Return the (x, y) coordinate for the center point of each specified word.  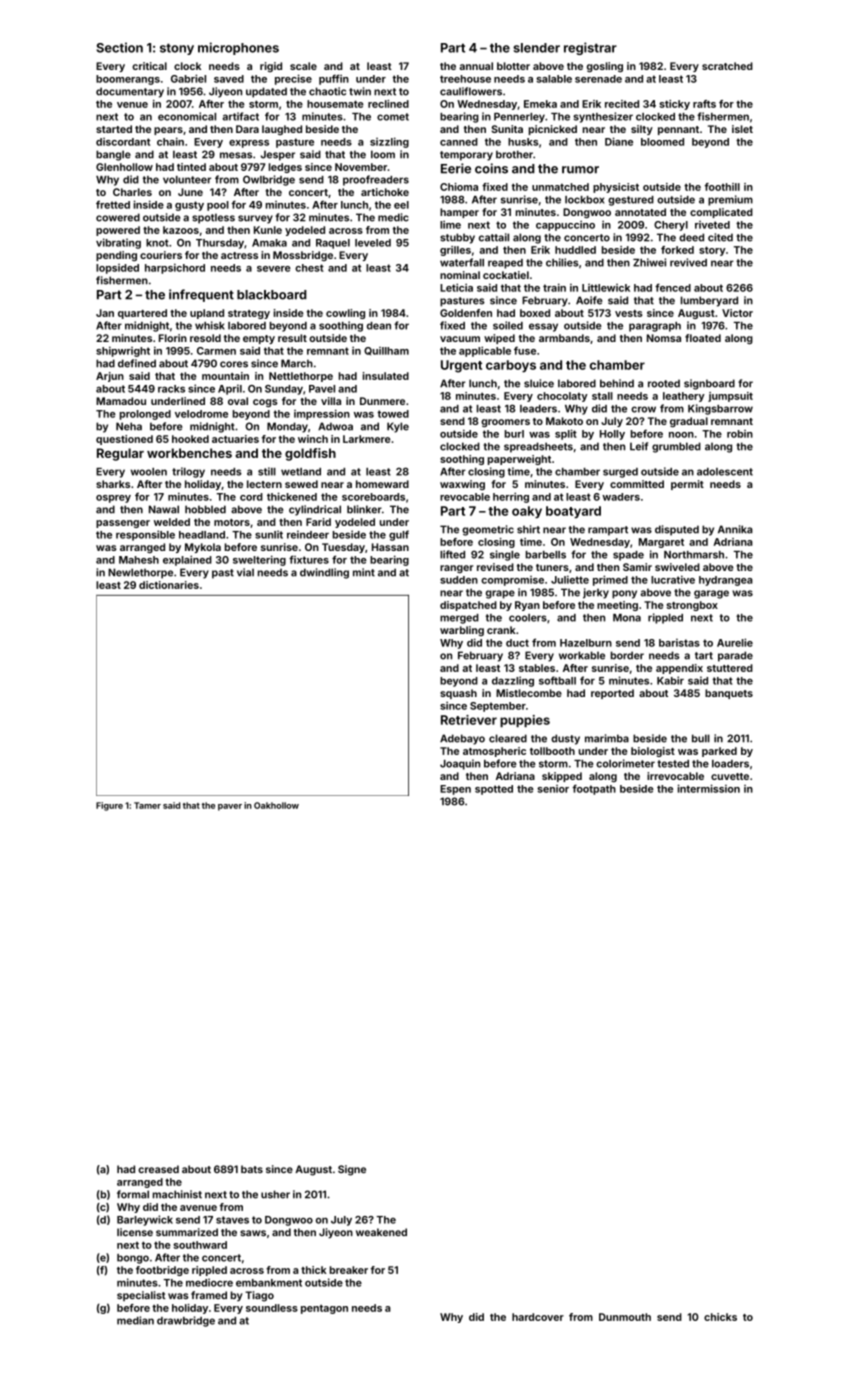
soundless (272, 1308)
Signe (352, 1170)
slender (536, 48)
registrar (590, 48)
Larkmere (367, 439)
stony (177, 49)
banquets (729, 694)
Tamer (147, 805)
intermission (709, 788)
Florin (173, 338)
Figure (109, 806)
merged (459, 619)
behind (617, 383)
